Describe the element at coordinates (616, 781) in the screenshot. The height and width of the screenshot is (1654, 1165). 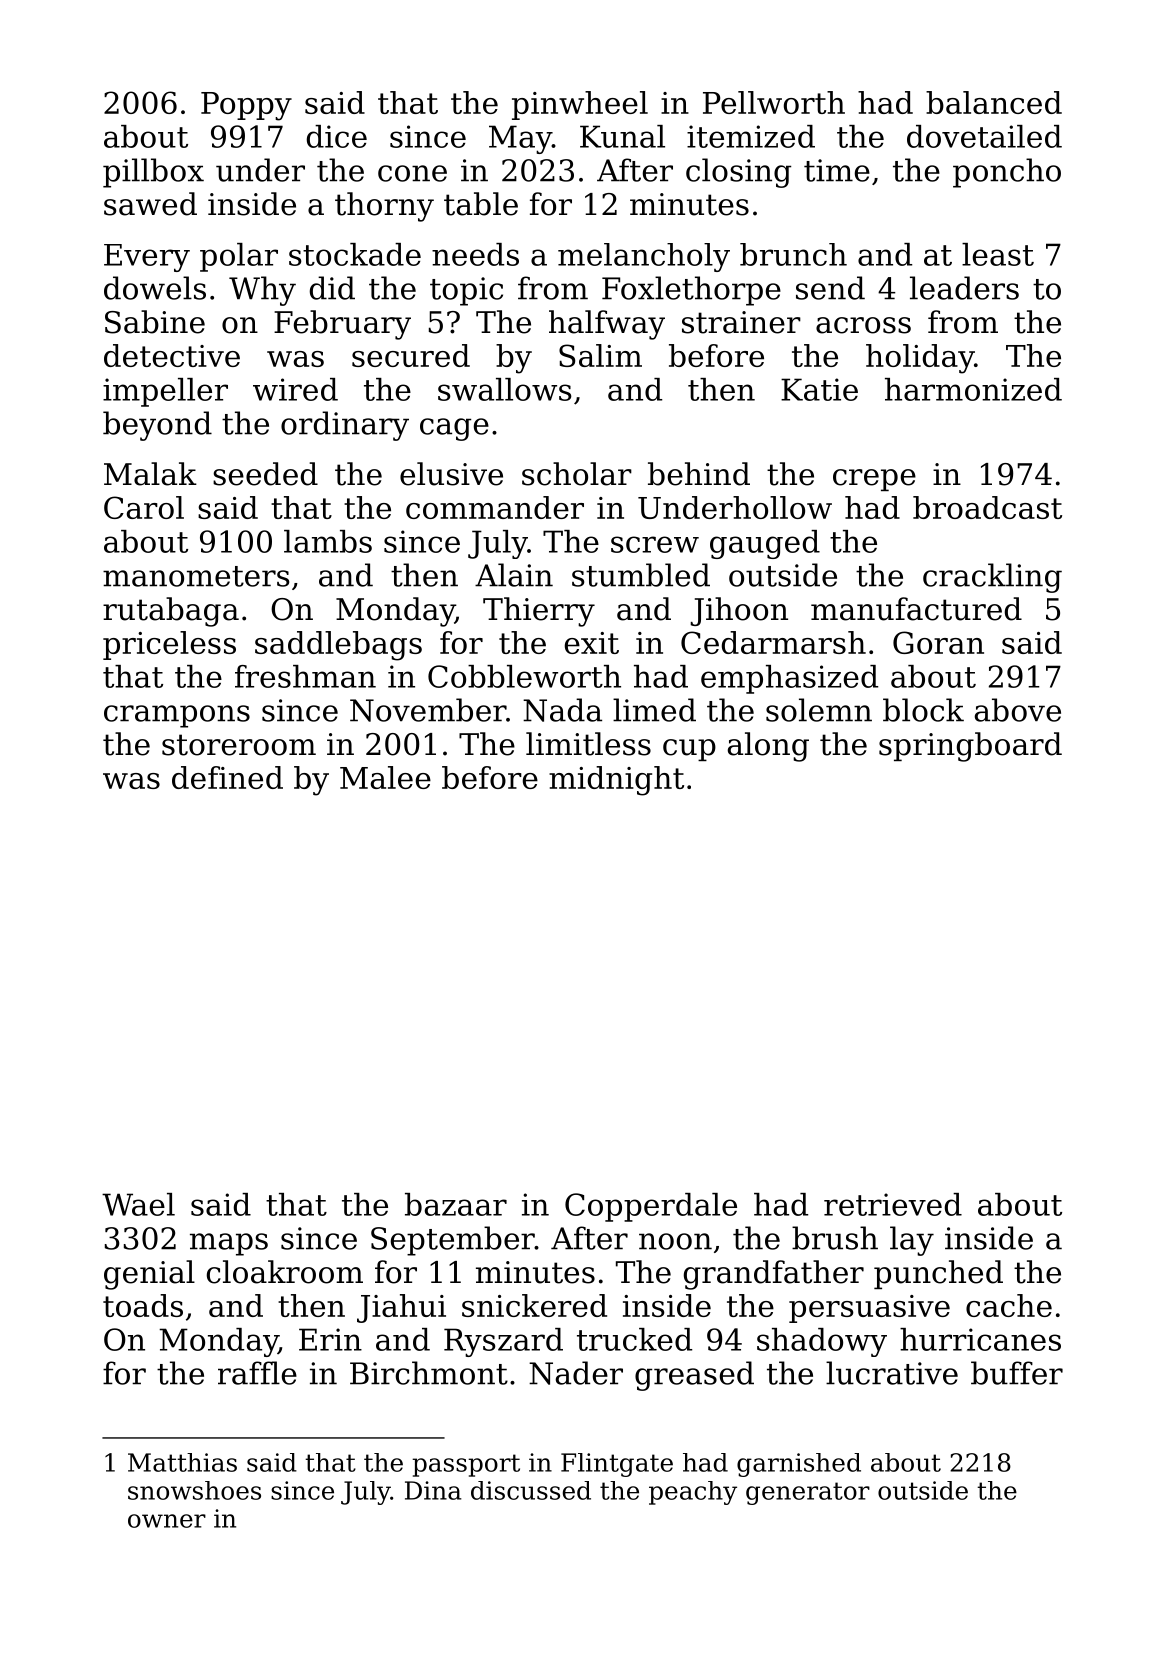
I see `midnight` at that location.
